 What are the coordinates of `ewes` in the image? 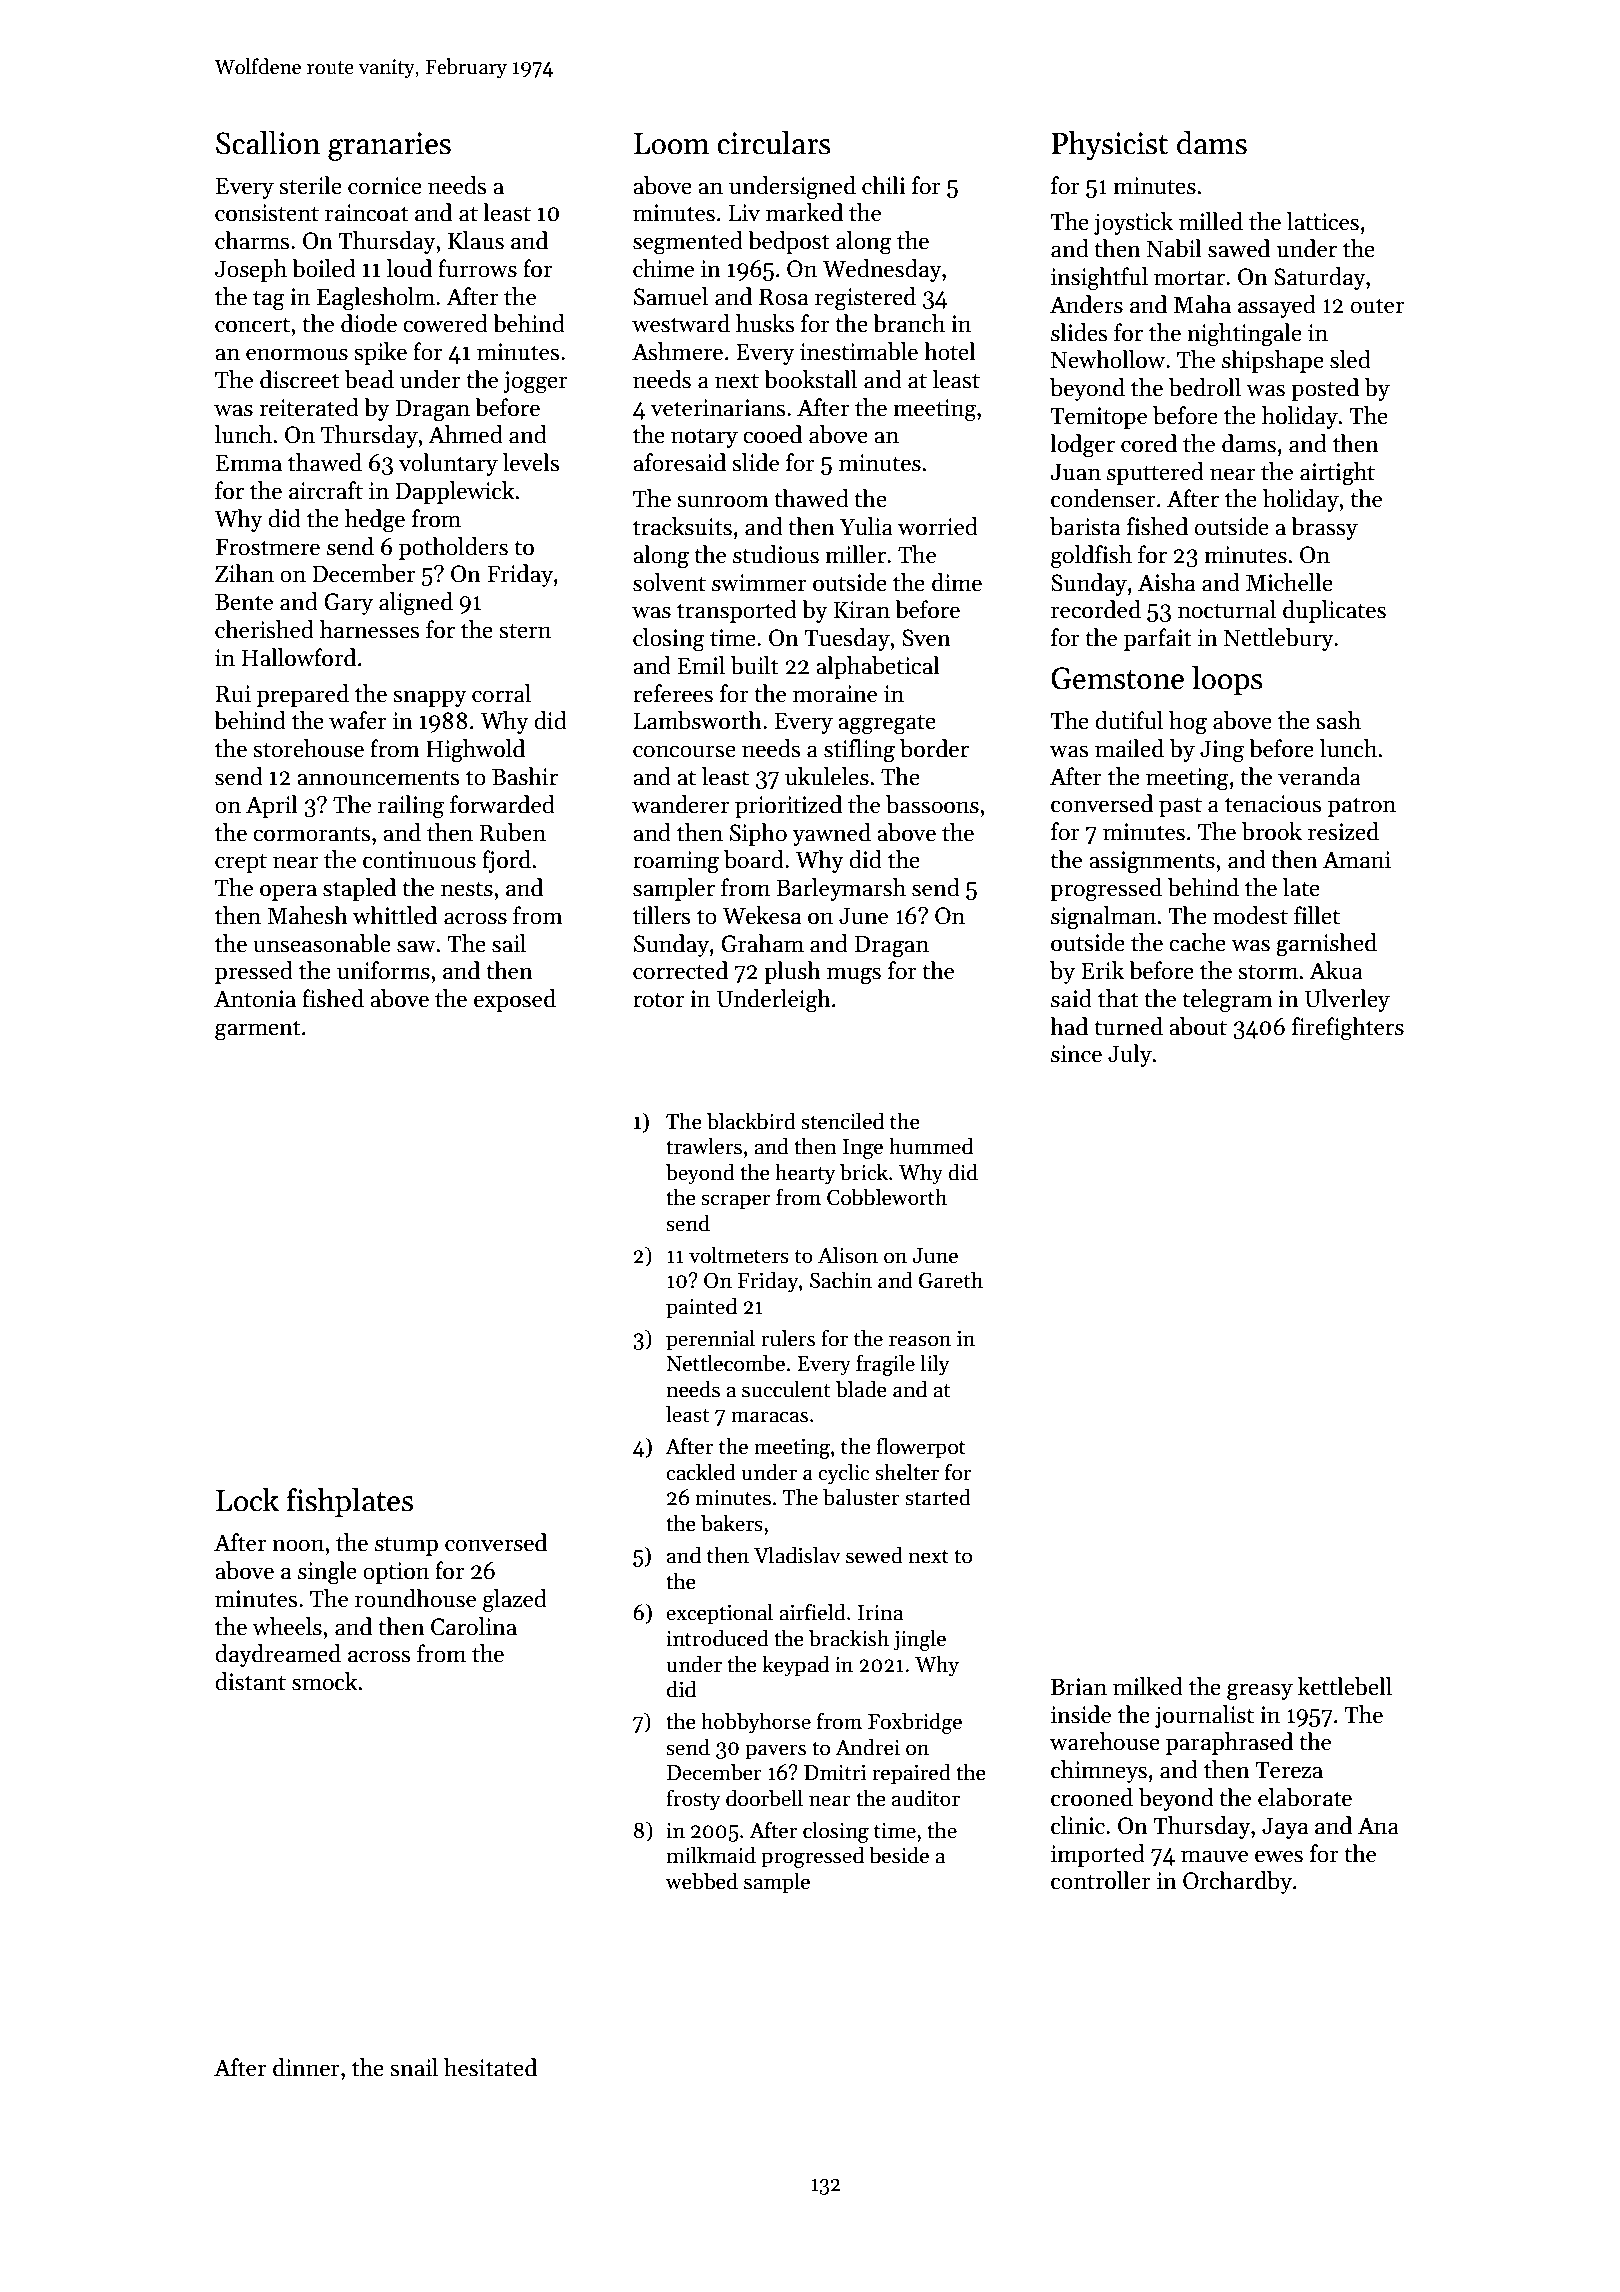 It's located at (1279, 1856).
